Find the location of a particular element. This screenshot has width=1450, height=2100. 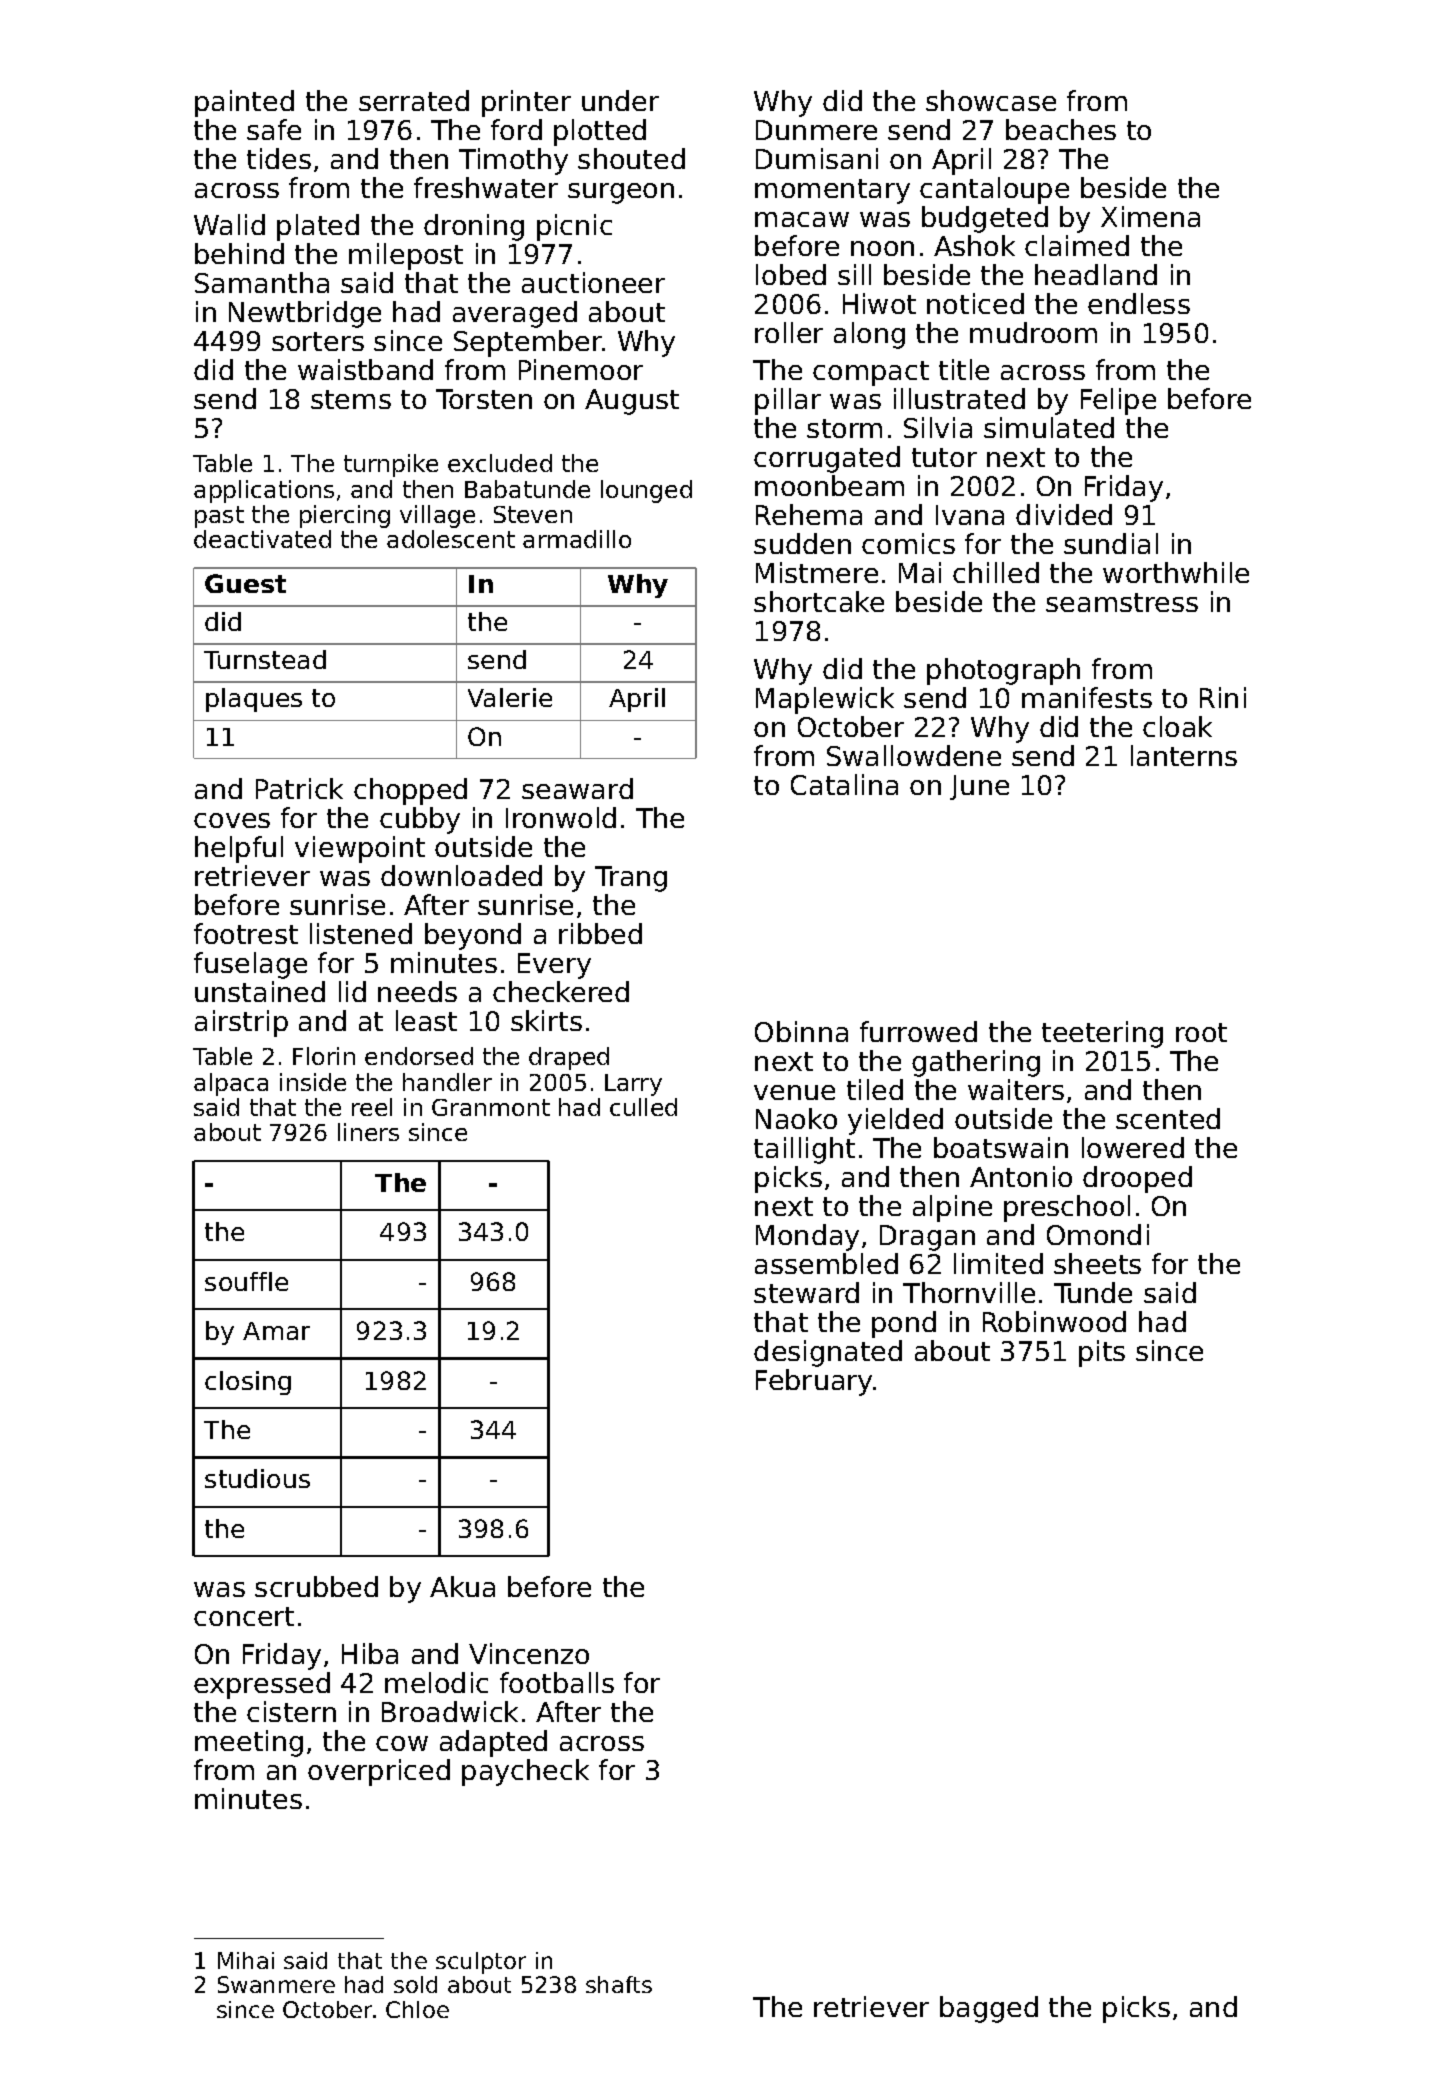

beaches is located at coordinates (1061, 129).
